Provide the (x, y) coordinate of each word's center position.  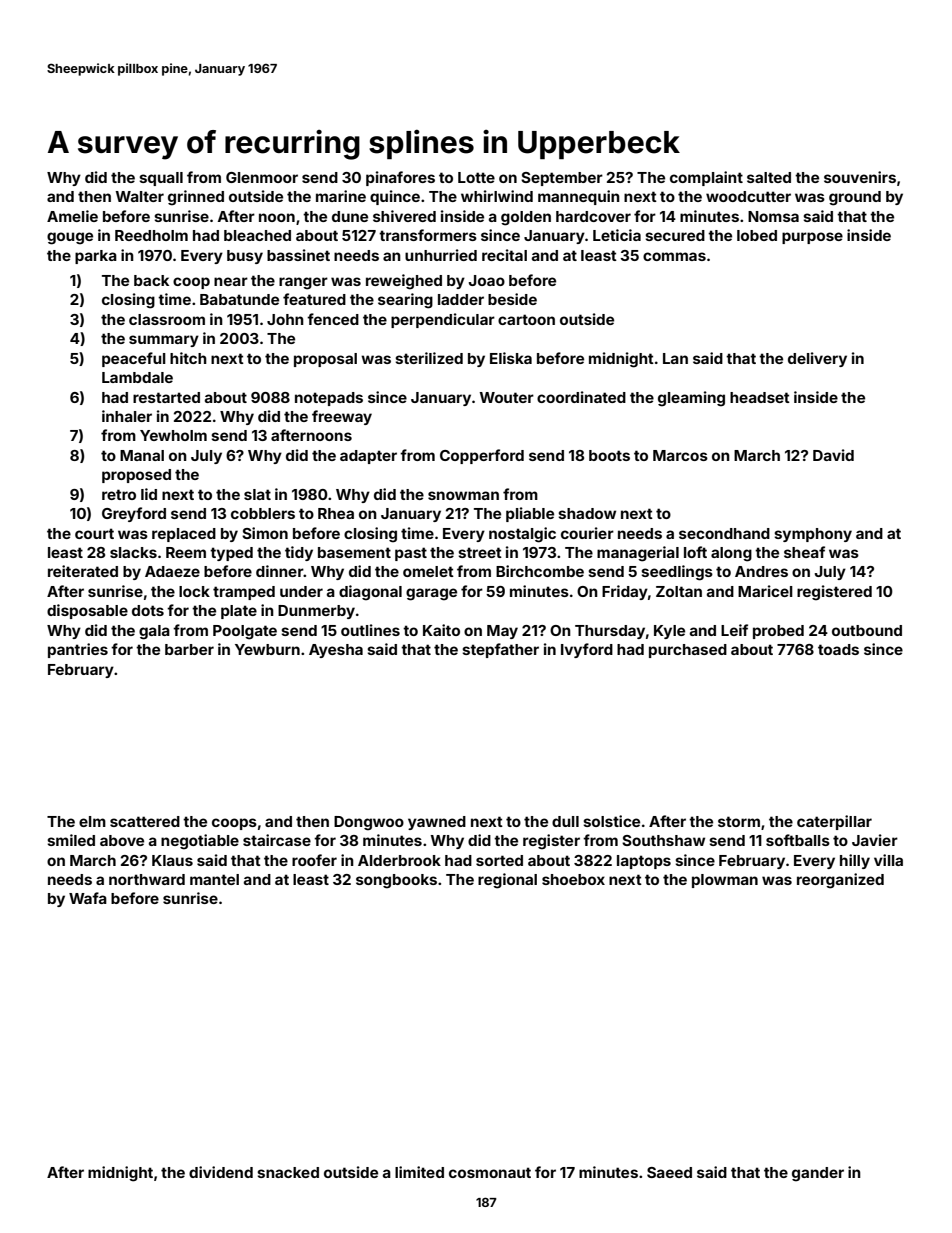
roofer (314, 860)
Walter (139, 196)
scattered (145, 821)
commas (674, 256)
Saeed (669, 1172)
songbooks (396, 881)
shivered (404, 216)
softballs (798, 840)
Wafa (88, 898)
